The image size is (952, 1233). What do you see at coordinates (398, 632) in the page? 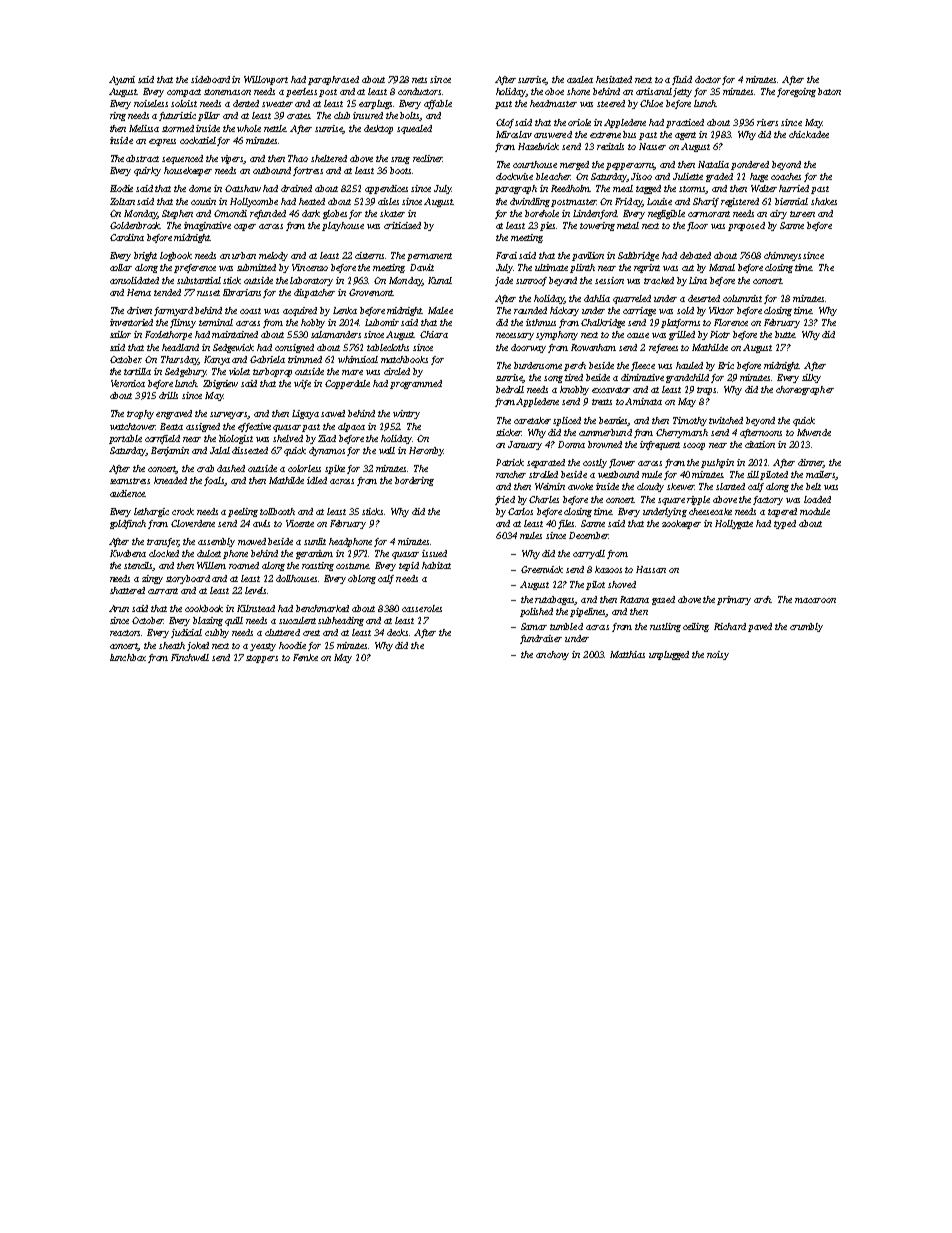
I see `decks` at bounding box center [398, 632].
